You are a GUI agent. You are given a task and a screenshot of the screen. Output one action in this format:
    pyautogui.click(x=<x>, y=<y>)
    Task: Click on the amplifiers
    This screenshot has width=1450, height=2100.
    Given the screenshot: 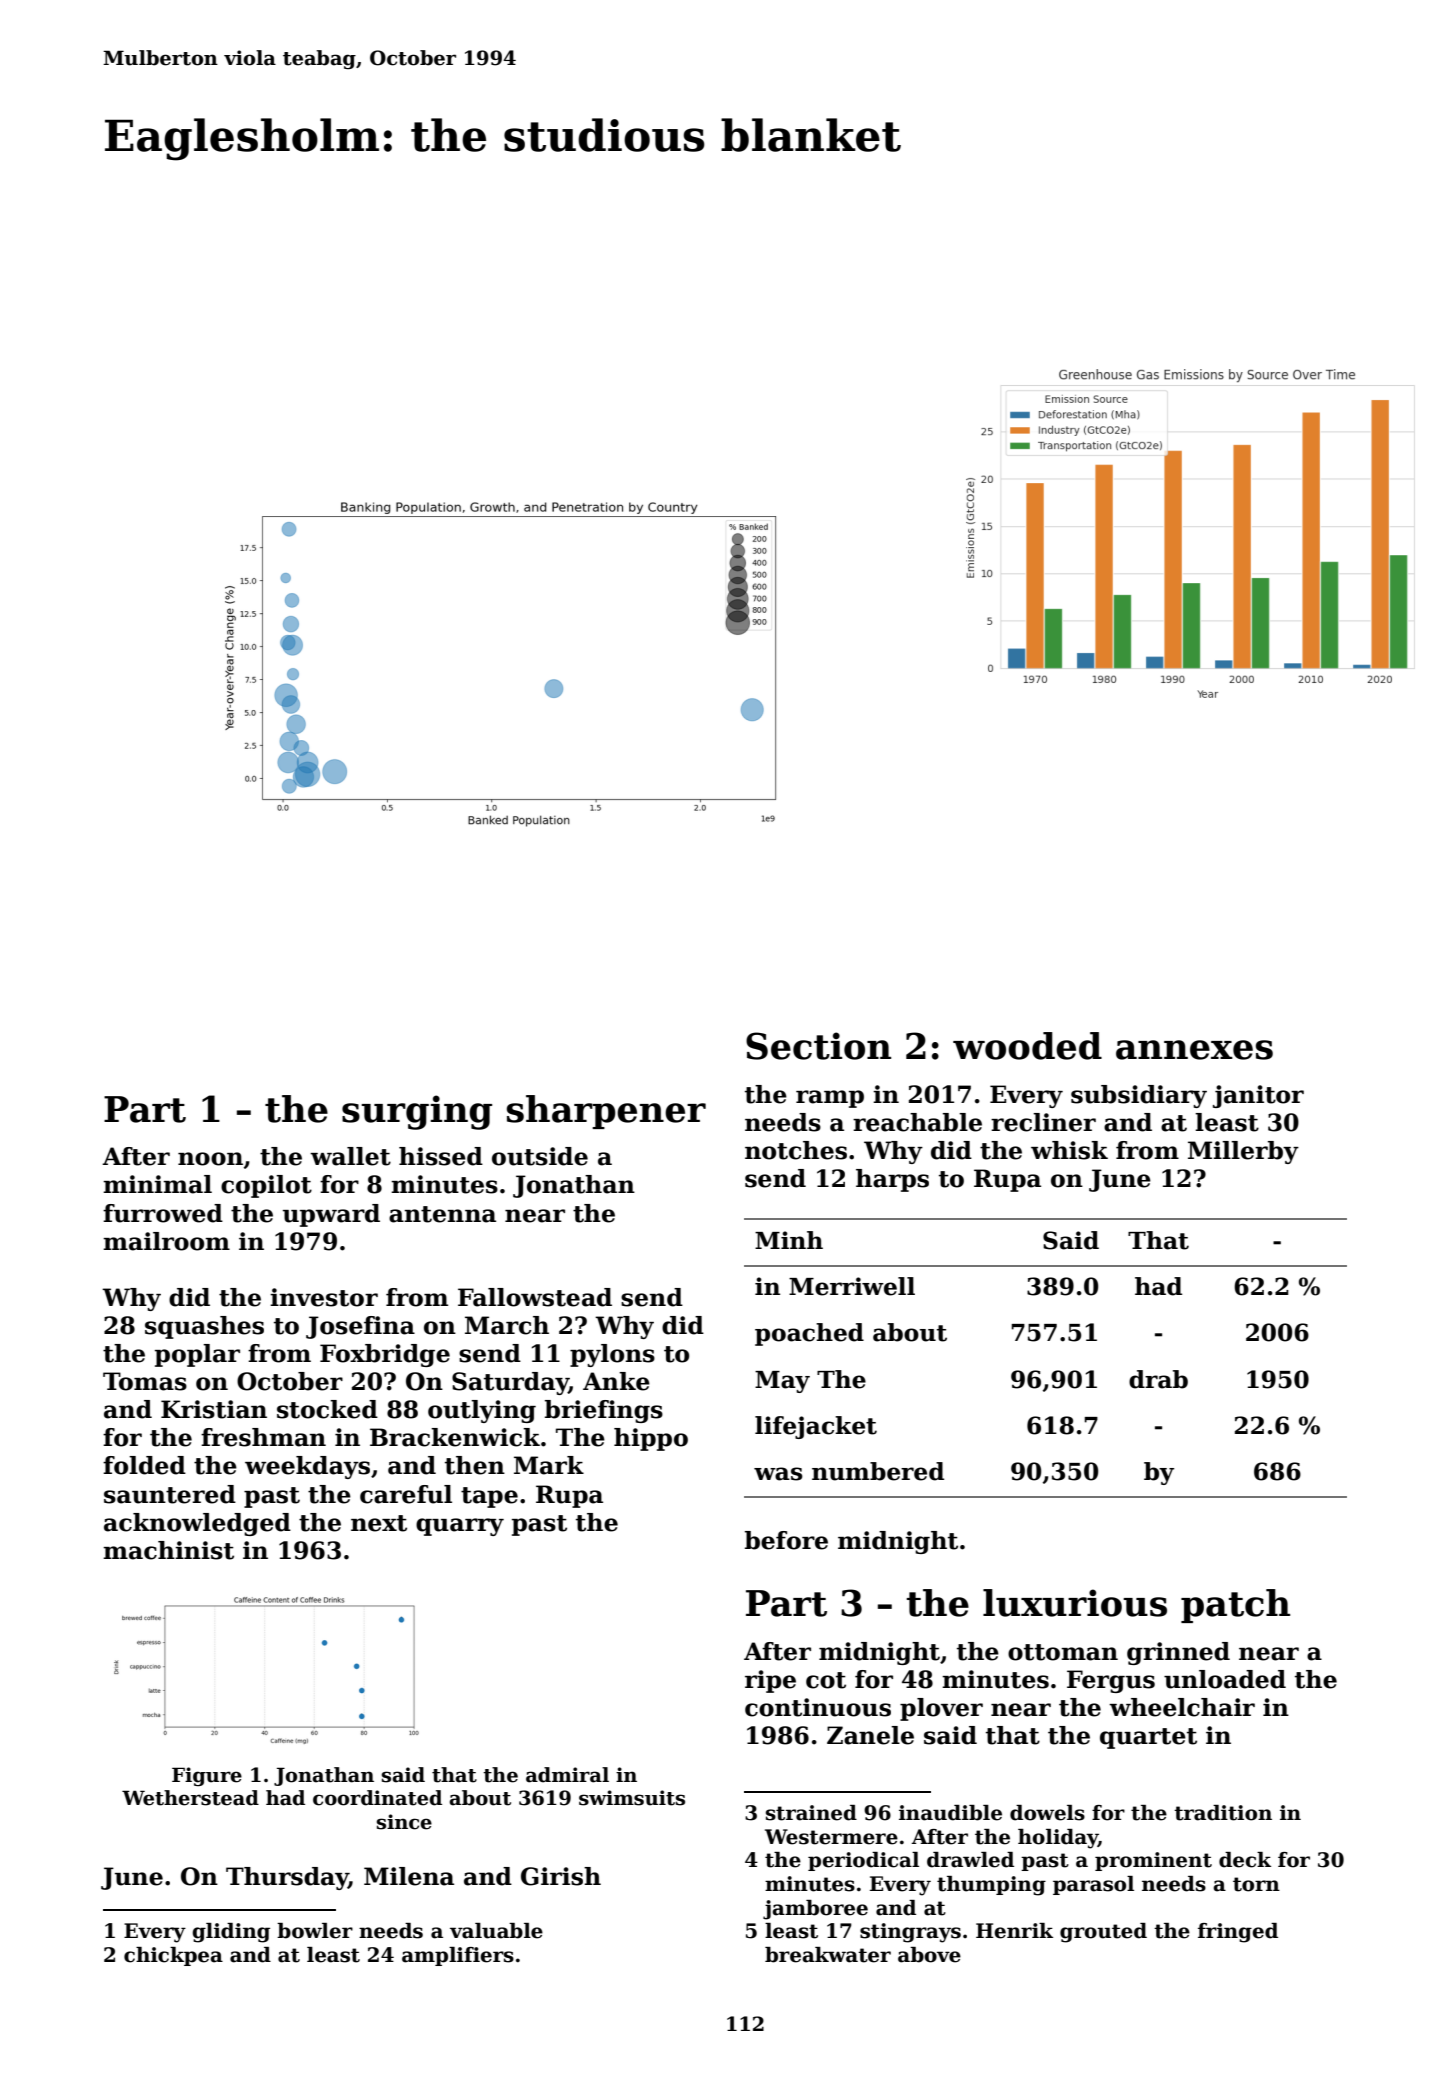 What is the action you would take?
    pyautogui.click(x=458, y=1956)
